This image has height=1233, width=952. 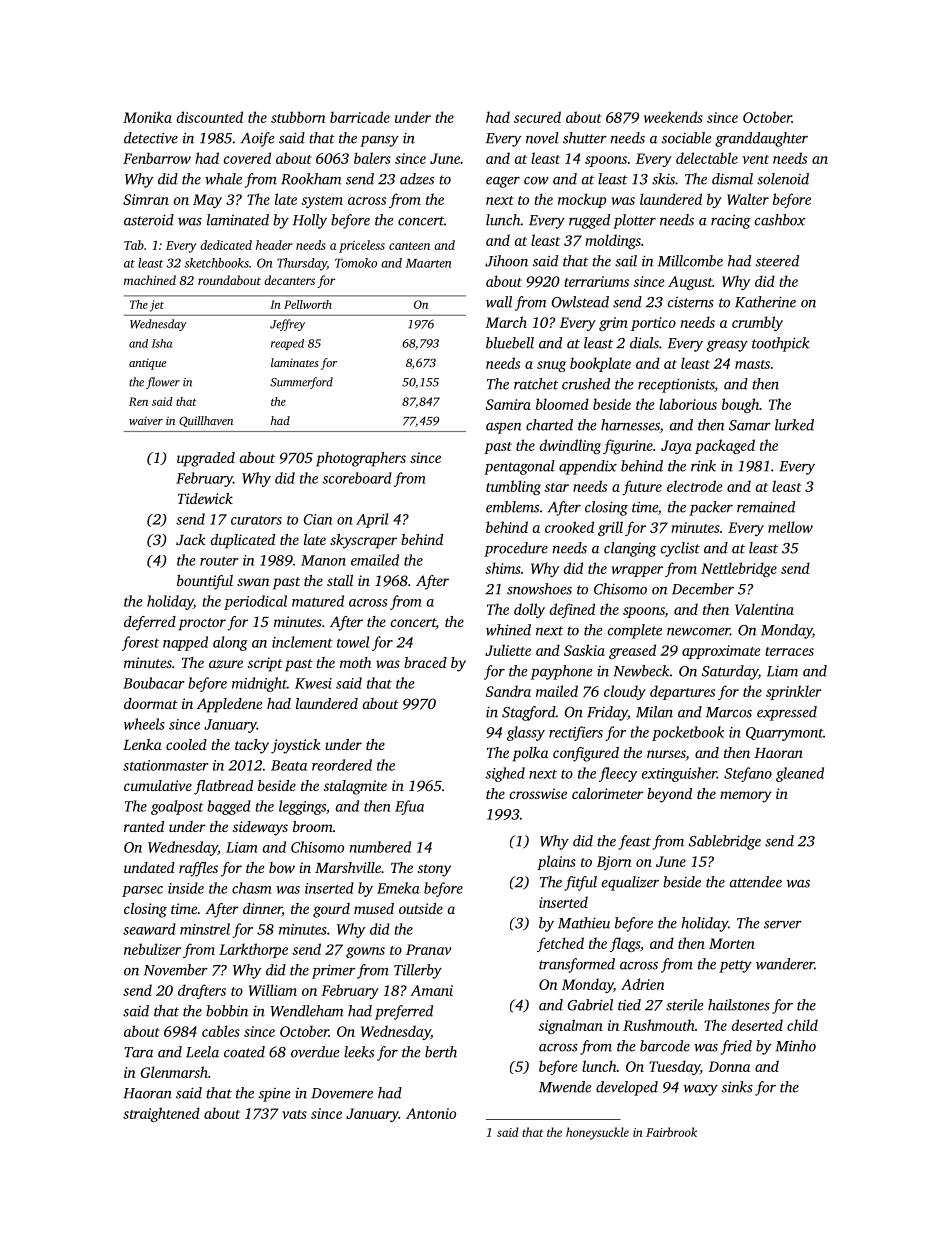 I want to click on complete, so click(x=635, y=631).
